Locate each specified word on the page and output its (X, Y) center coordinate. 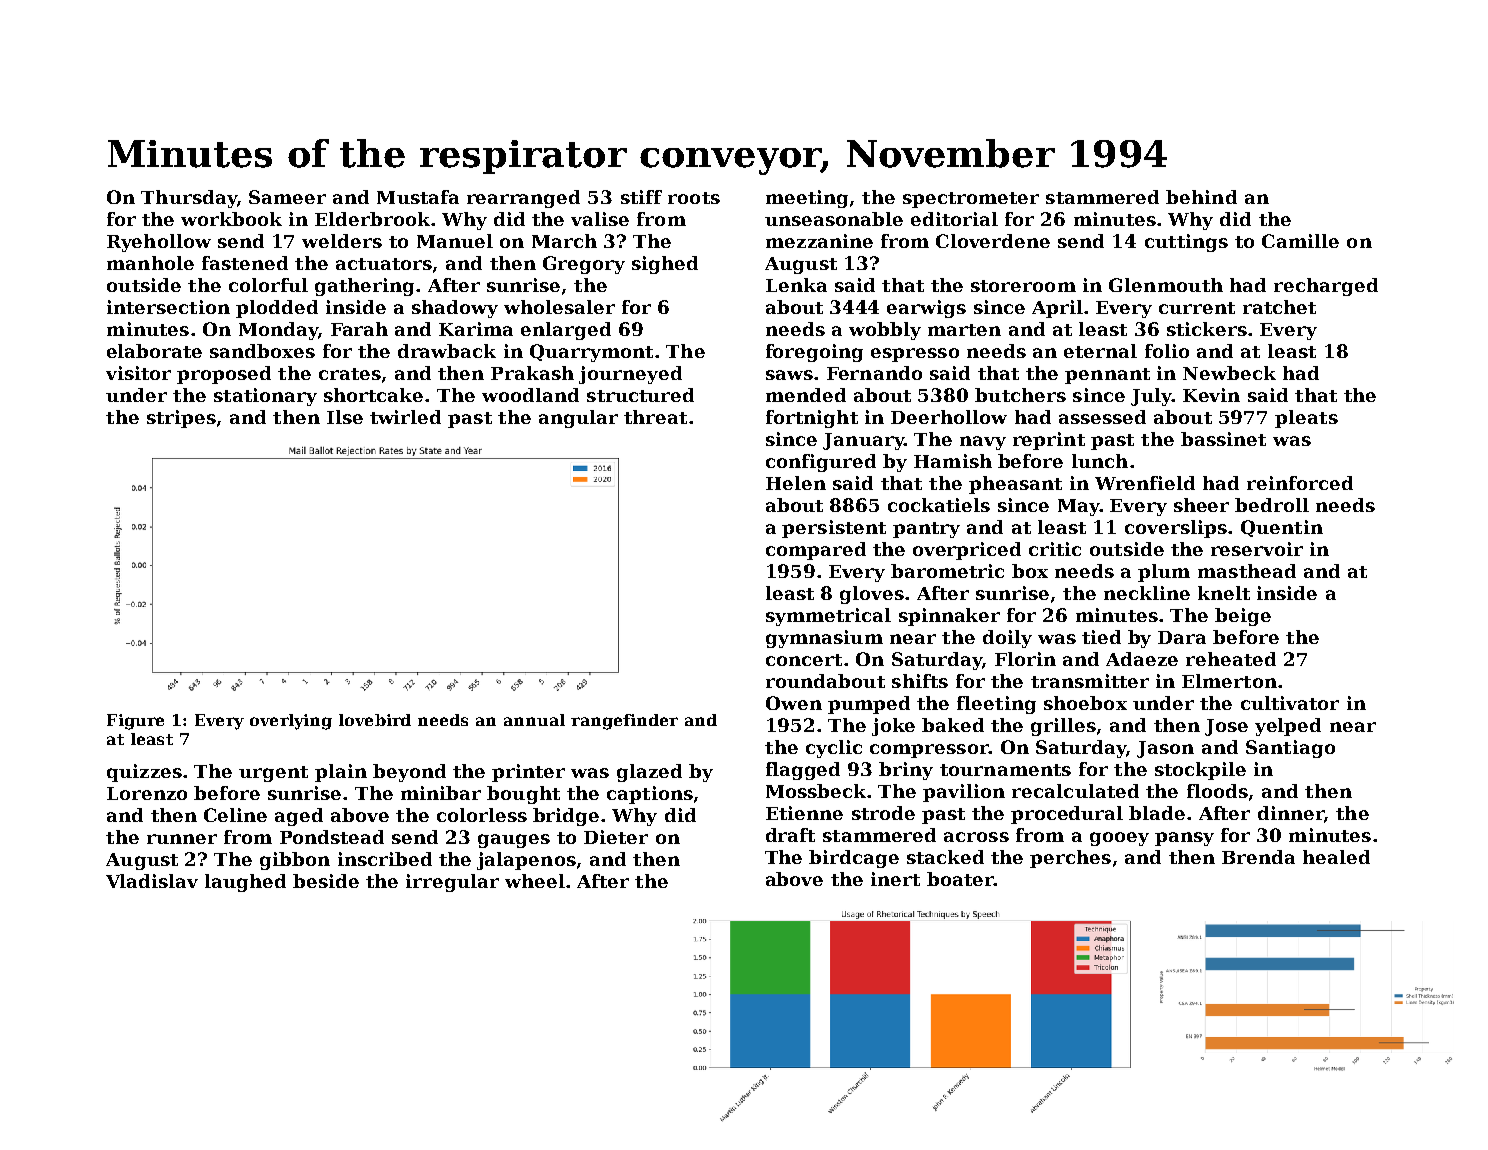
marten (964, 330)
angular (578, 419)
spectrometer (971, 200)
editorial (954, 219)
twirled (405, 417)
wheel (535, 881)
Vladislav (152, 881)
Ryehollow (159, 243)
